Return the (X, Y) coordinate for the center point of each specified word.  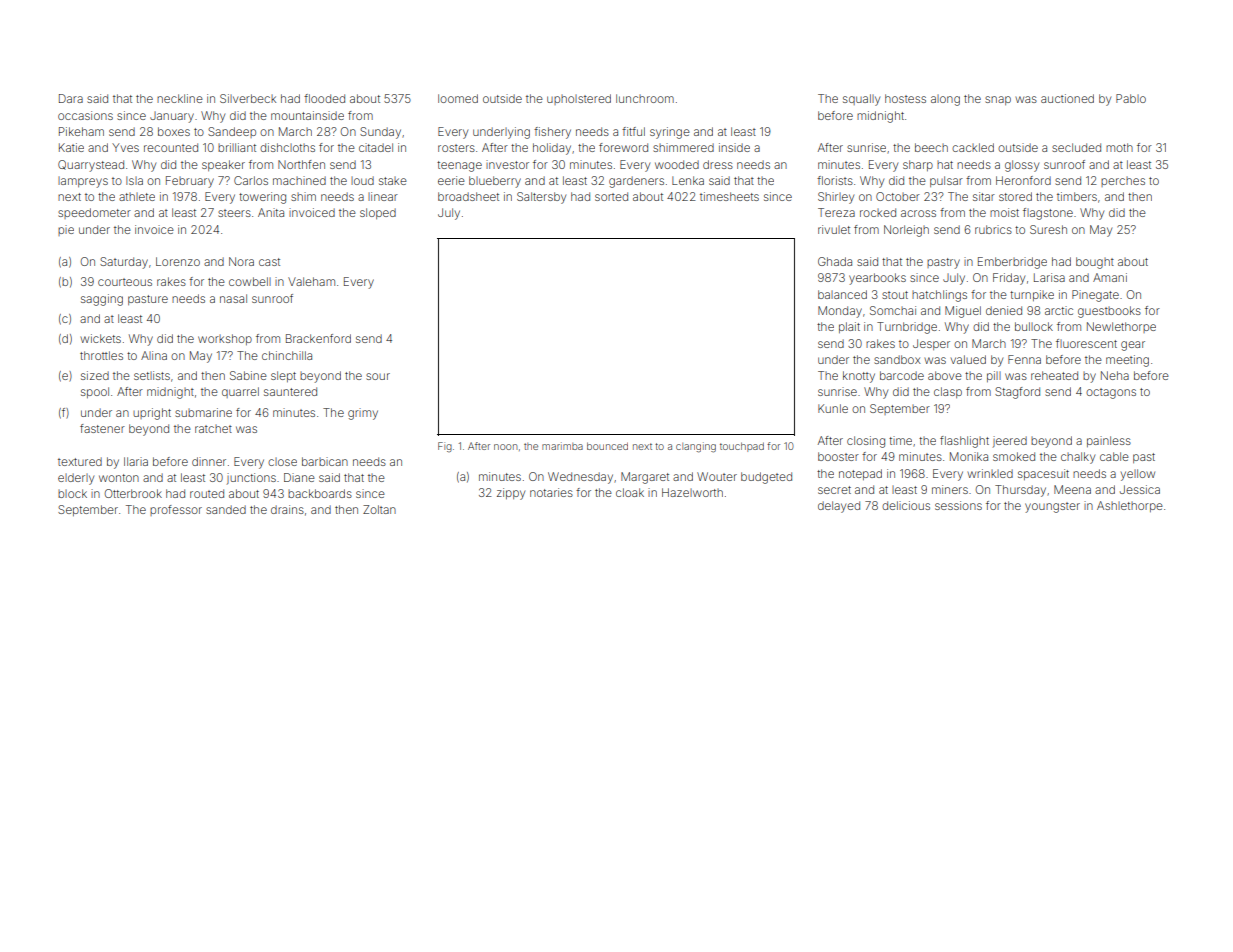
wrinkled (990, 473)
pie (66, 230)
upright (152, 414)
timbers (1077, 196)
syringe (670, 133)
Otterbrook (133, 493)
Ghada (835, 261)
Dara (71, 98)
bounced (607, 446)
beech (931, 147)
